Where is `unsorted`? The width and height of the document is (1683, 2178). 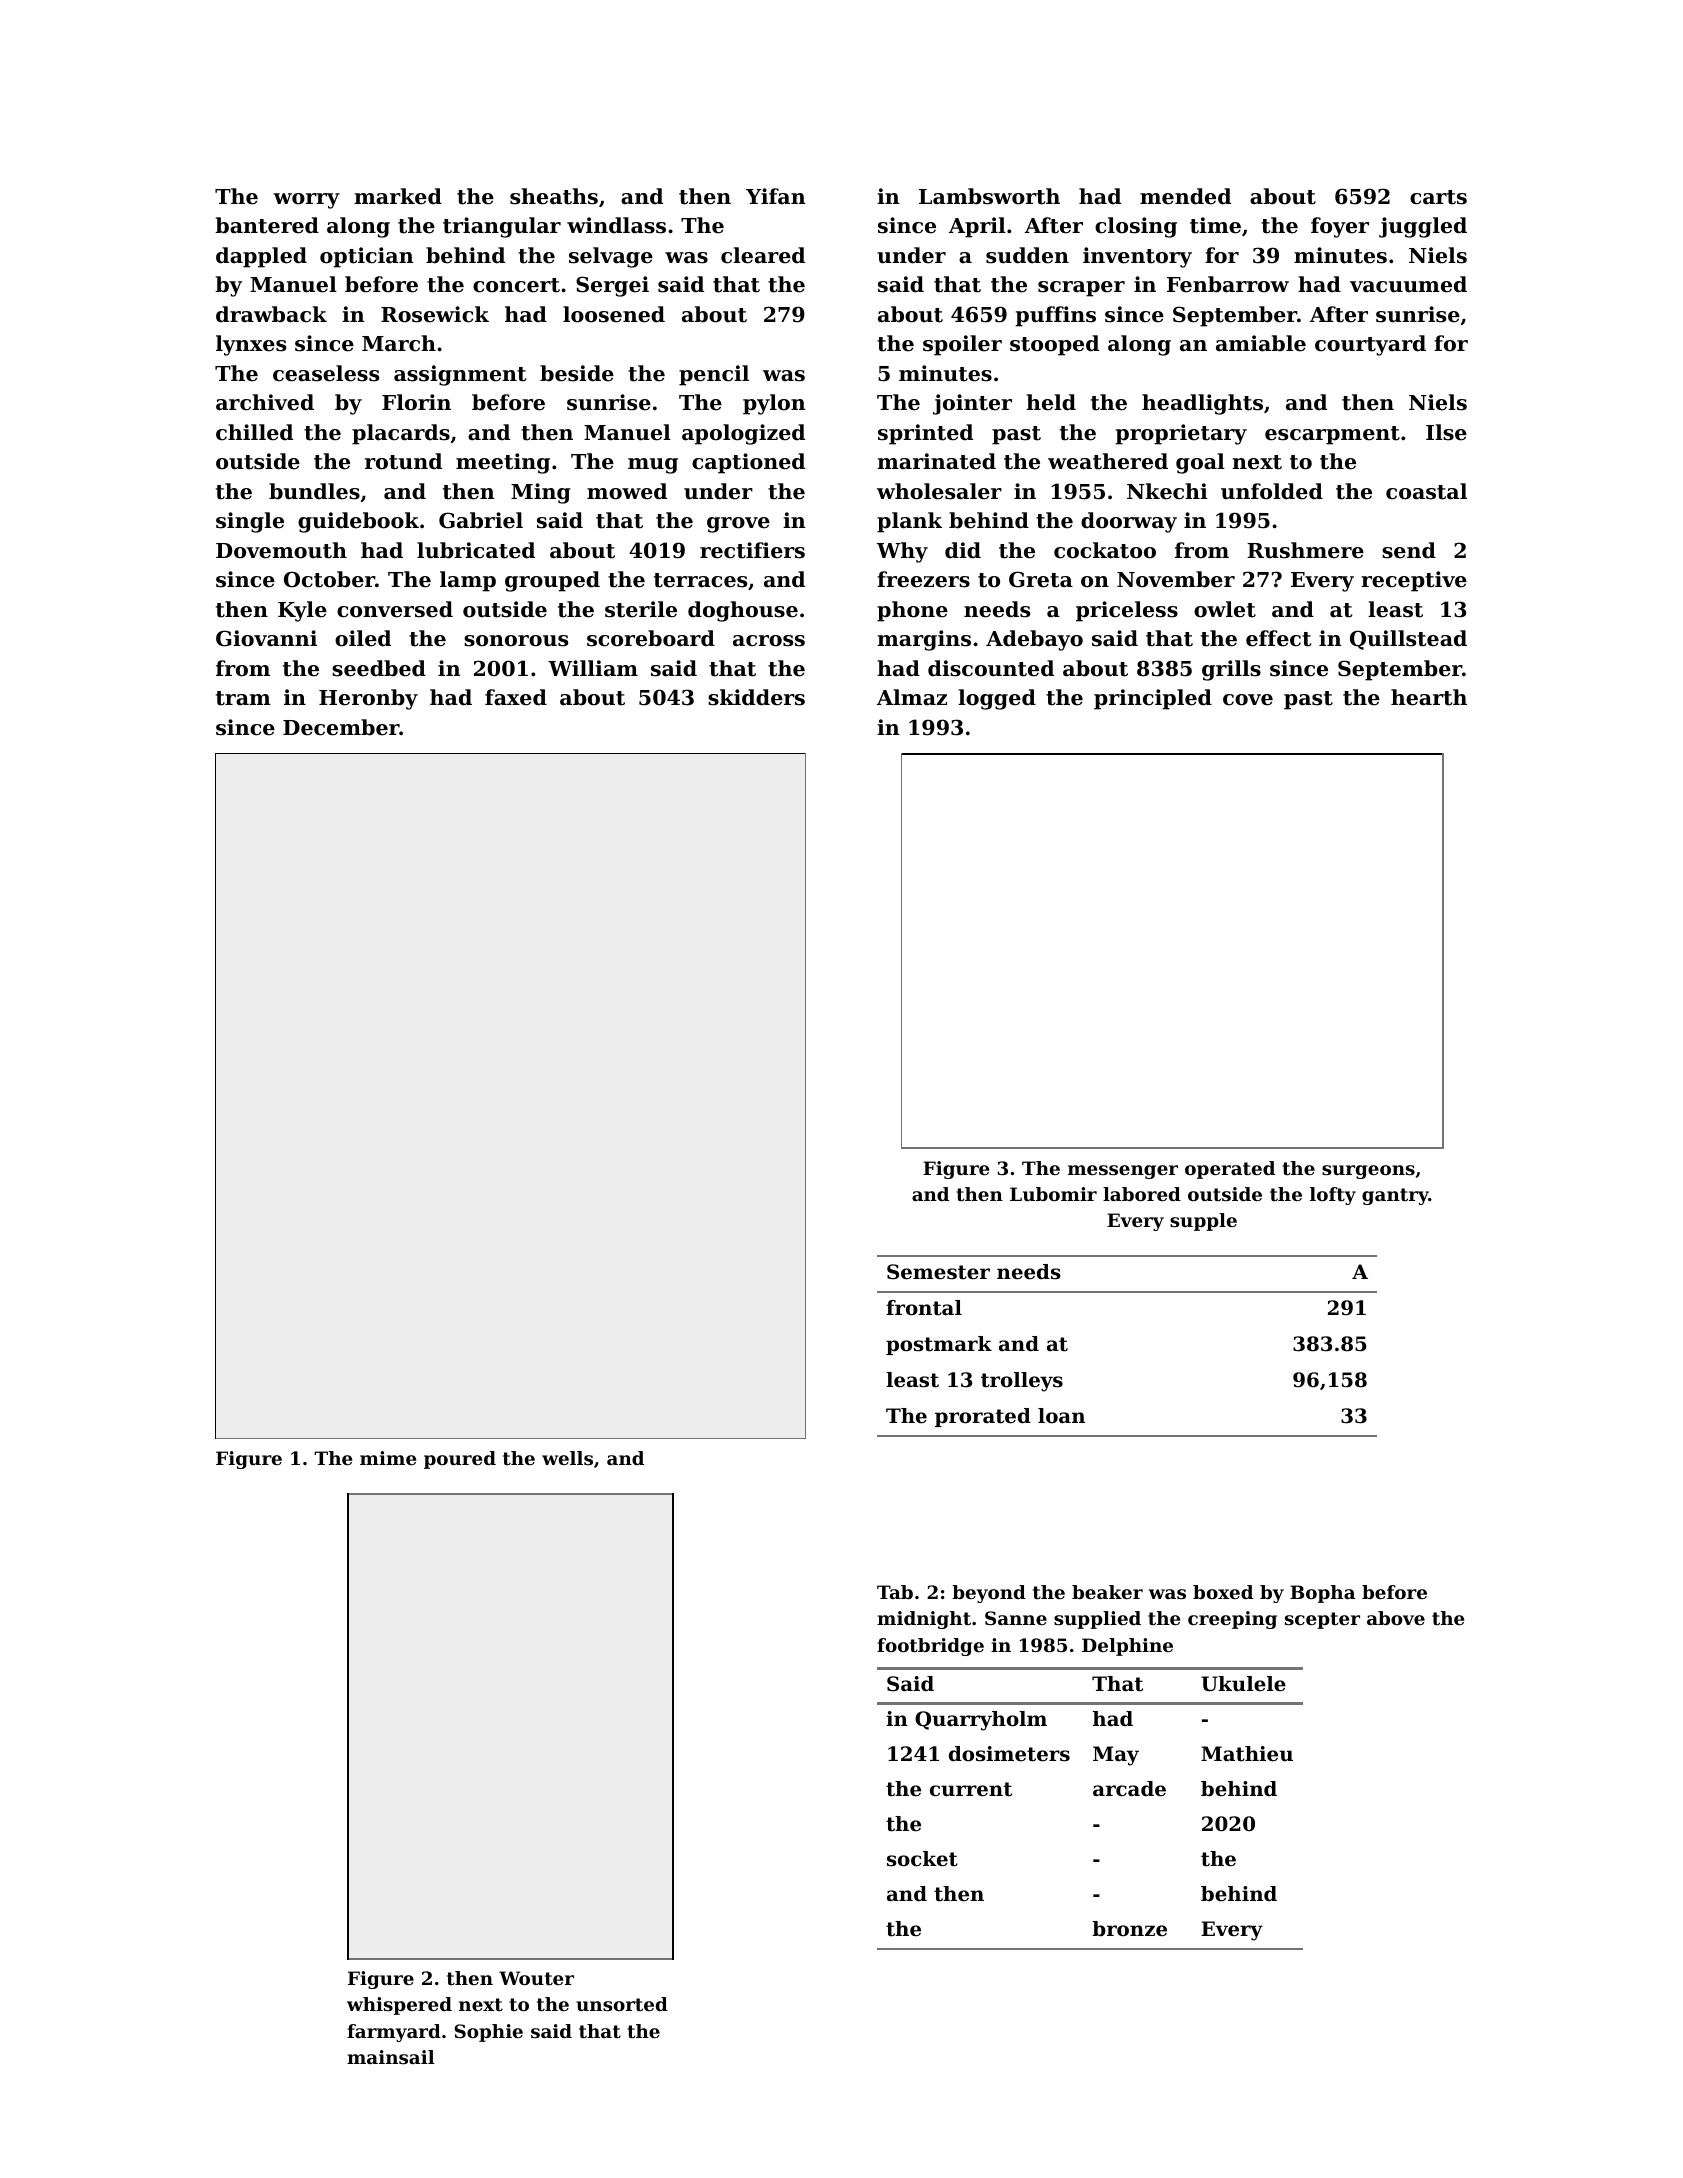
unsorted is located at coordinates (622, 2004).
